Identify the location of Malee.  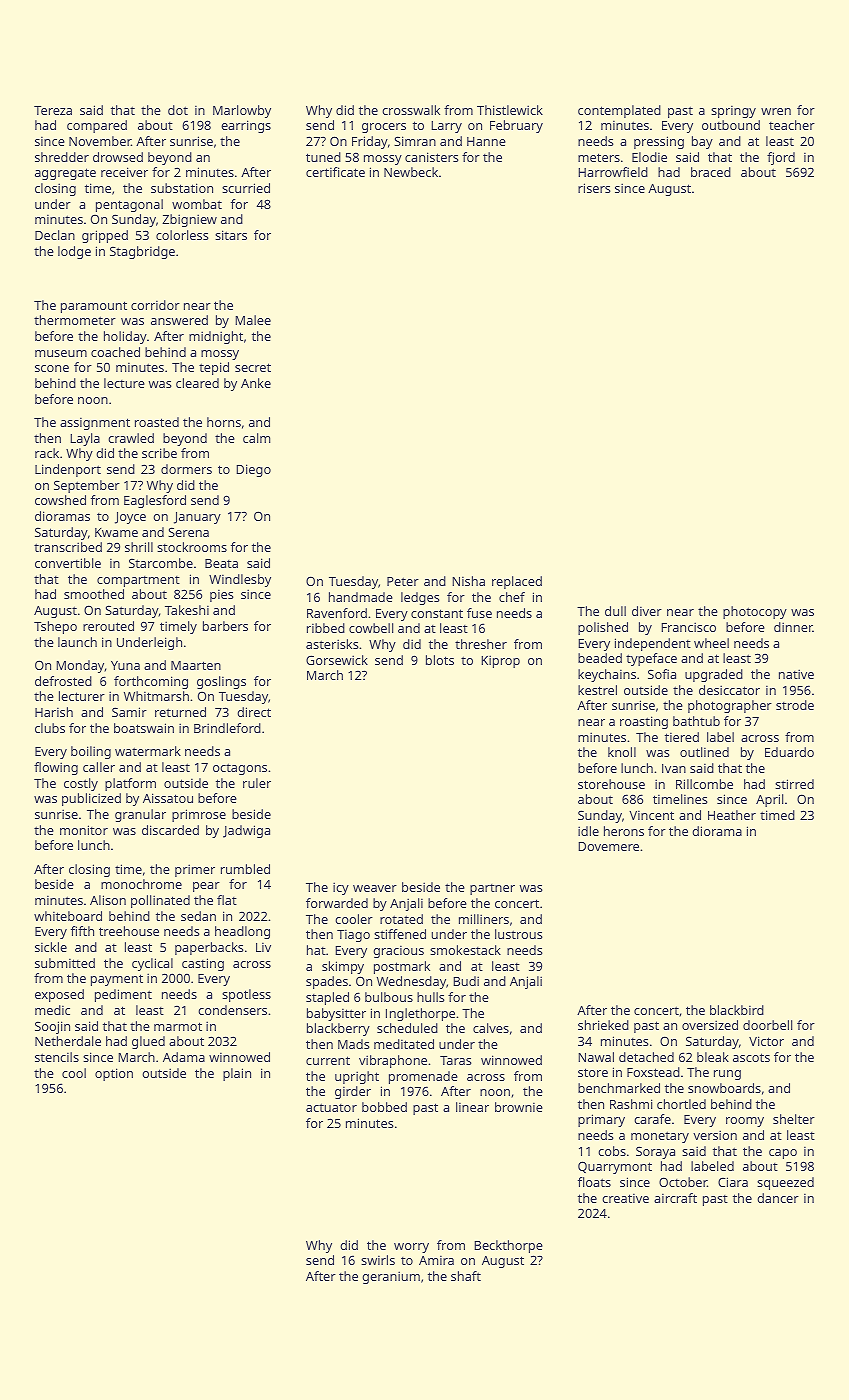
(253, 320).
